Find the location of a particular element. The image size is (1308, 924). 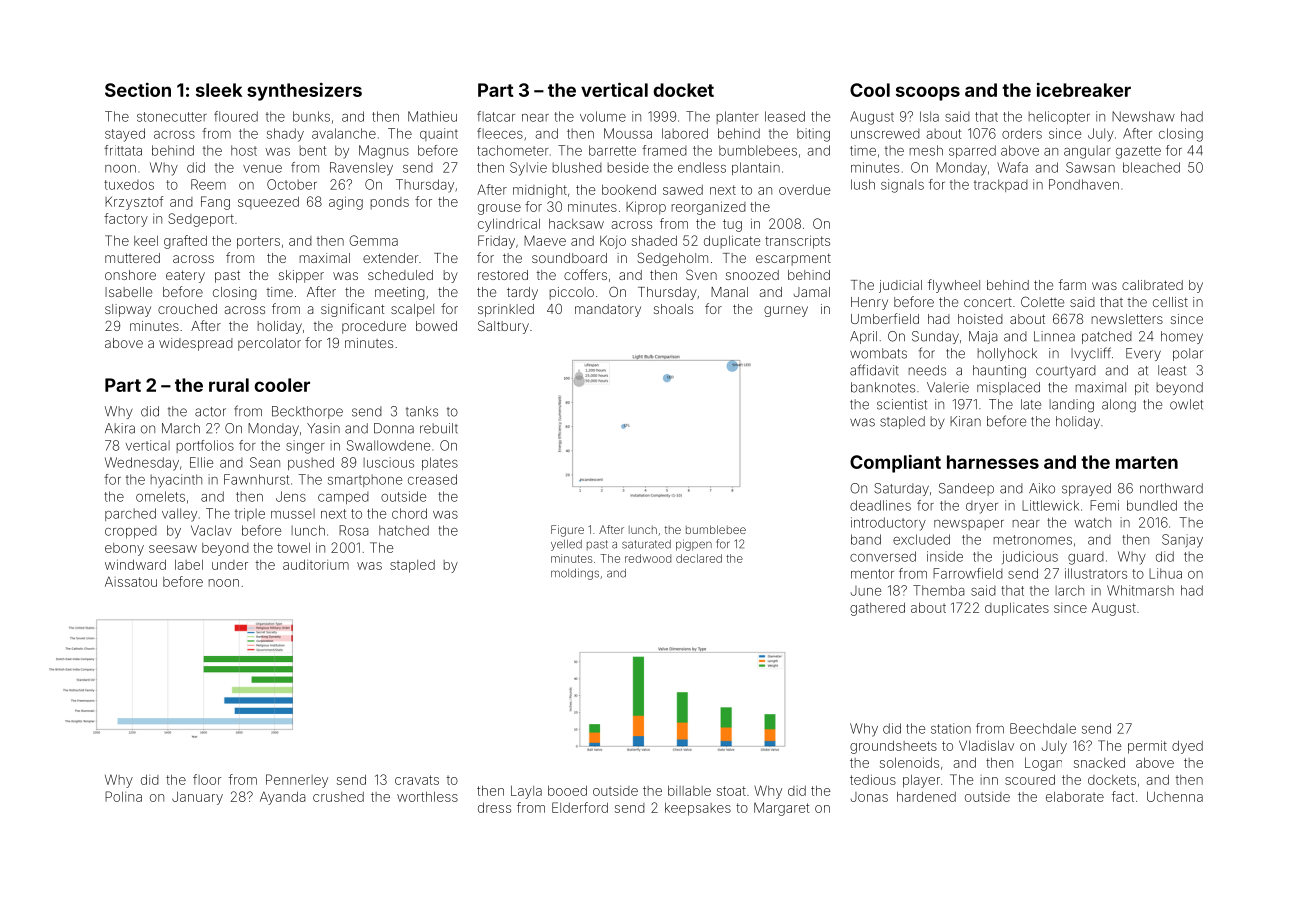

judicial is located at coordinates (900, 286).
